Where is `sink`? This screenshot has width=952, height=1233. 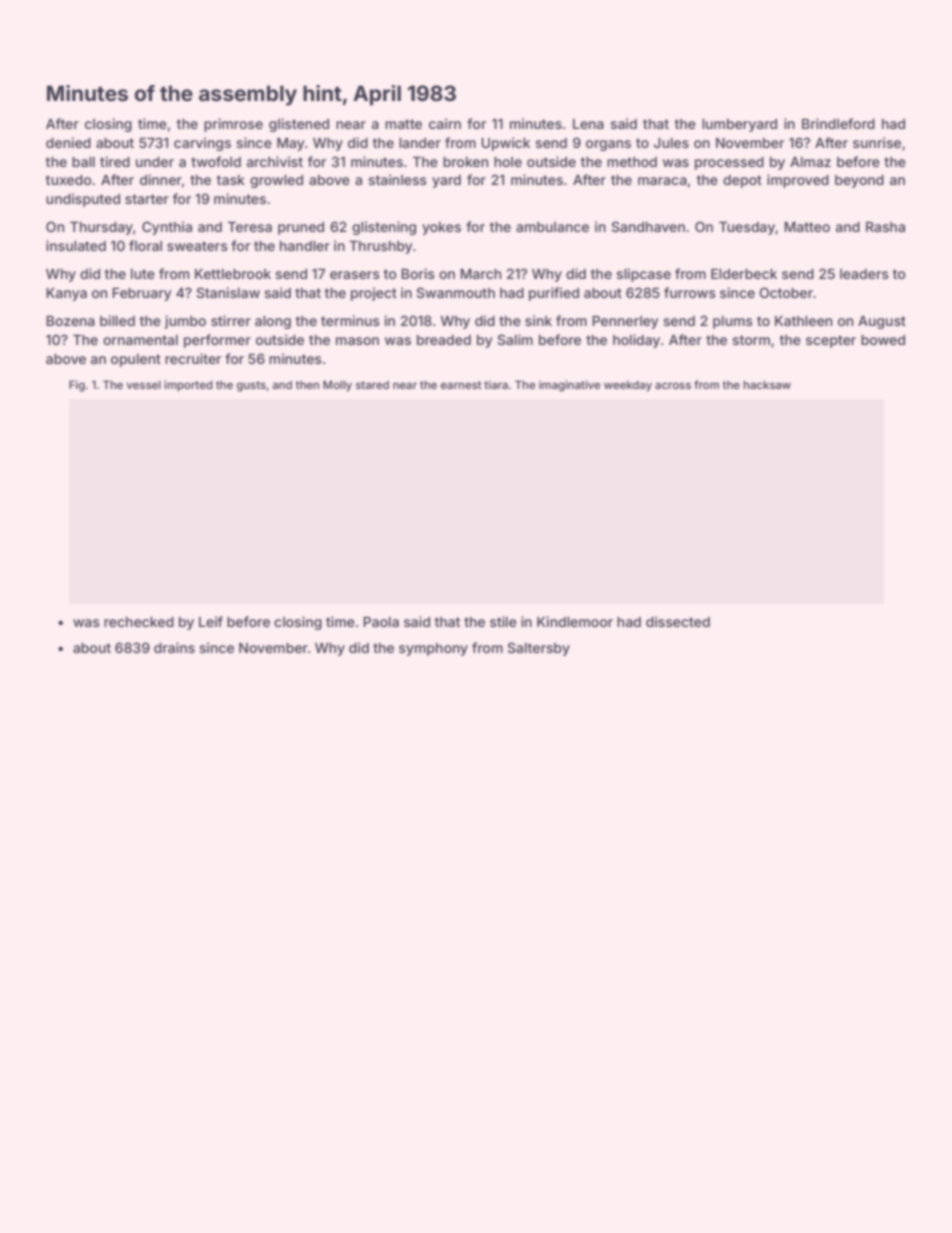
sink is located at coordinates (538, 320).
